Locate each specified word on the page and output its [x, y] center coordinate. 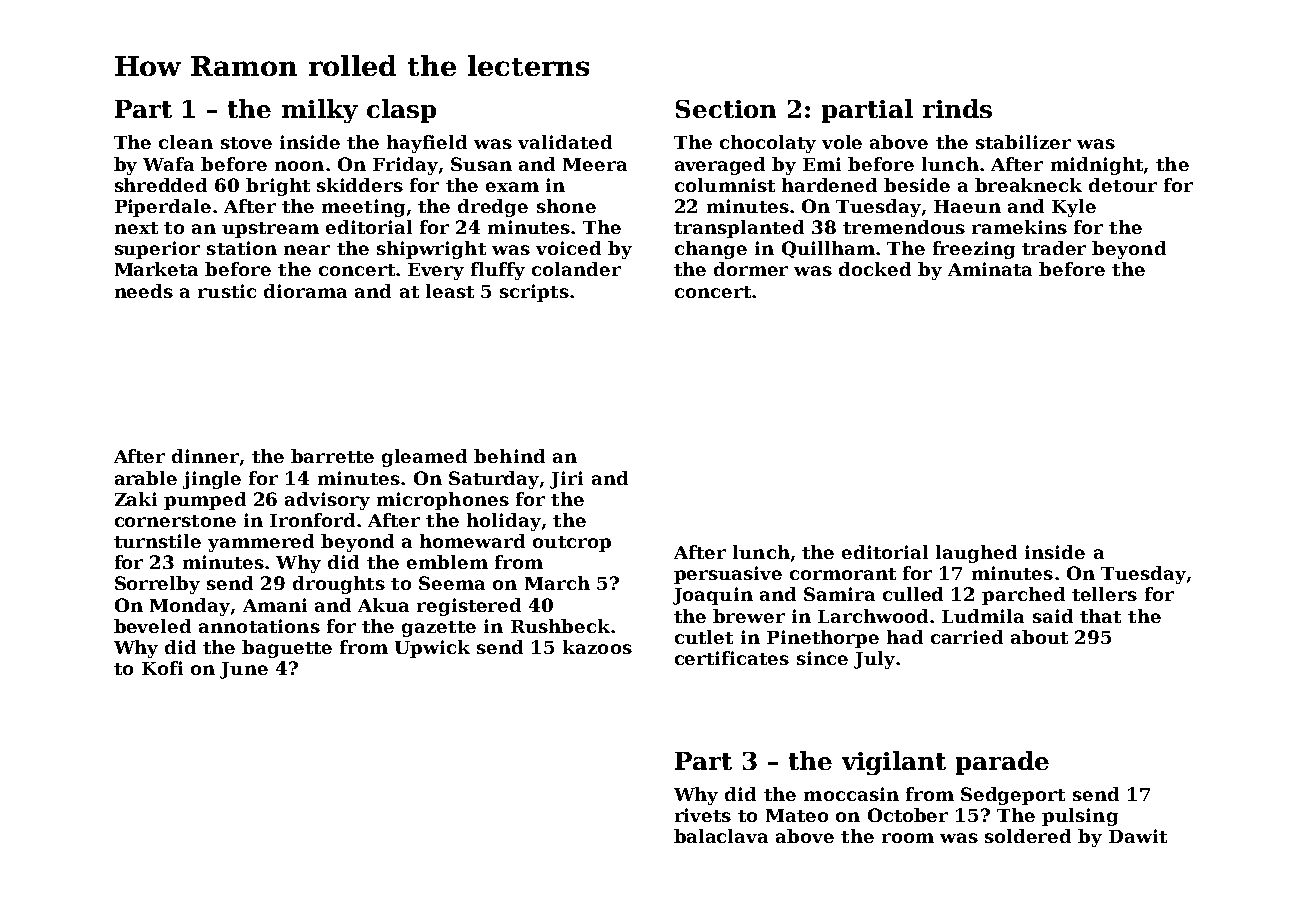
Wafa [168, 164]
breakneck [1028, 185]
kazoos [597, 647]
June [244, 670]
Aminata [990, 269]
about [1039, 637]
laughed [976, 554]
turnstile [157, 541]
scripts [534, 293]
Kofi [162, 668]
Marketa [156, 269]
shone [566, 206]
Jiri [566, 480]
